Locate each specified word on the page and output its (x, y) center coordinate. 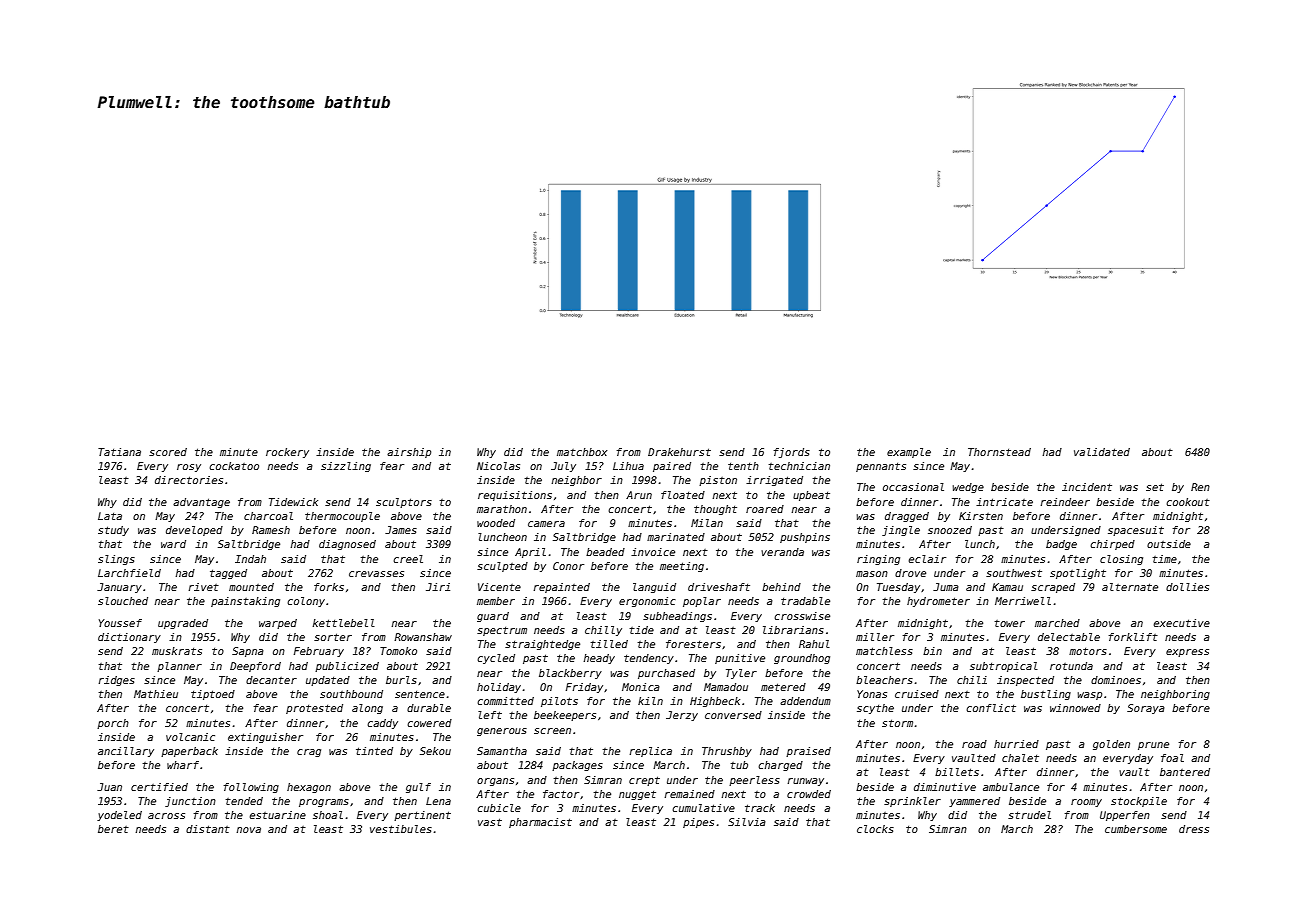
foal (1172, 758)
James (401, 530)
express (1187, 653)
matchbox (582, 452)
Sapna (248, 652)
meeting (682, 567)
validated (1102, 452)
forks (329, 587)
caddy (382, 724)
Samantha (502, 751)
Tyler (741, 674)
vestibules (401, 829)
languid (654, 588)
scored (168, 452)
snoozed (950, 530)
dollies (1187, 587)
